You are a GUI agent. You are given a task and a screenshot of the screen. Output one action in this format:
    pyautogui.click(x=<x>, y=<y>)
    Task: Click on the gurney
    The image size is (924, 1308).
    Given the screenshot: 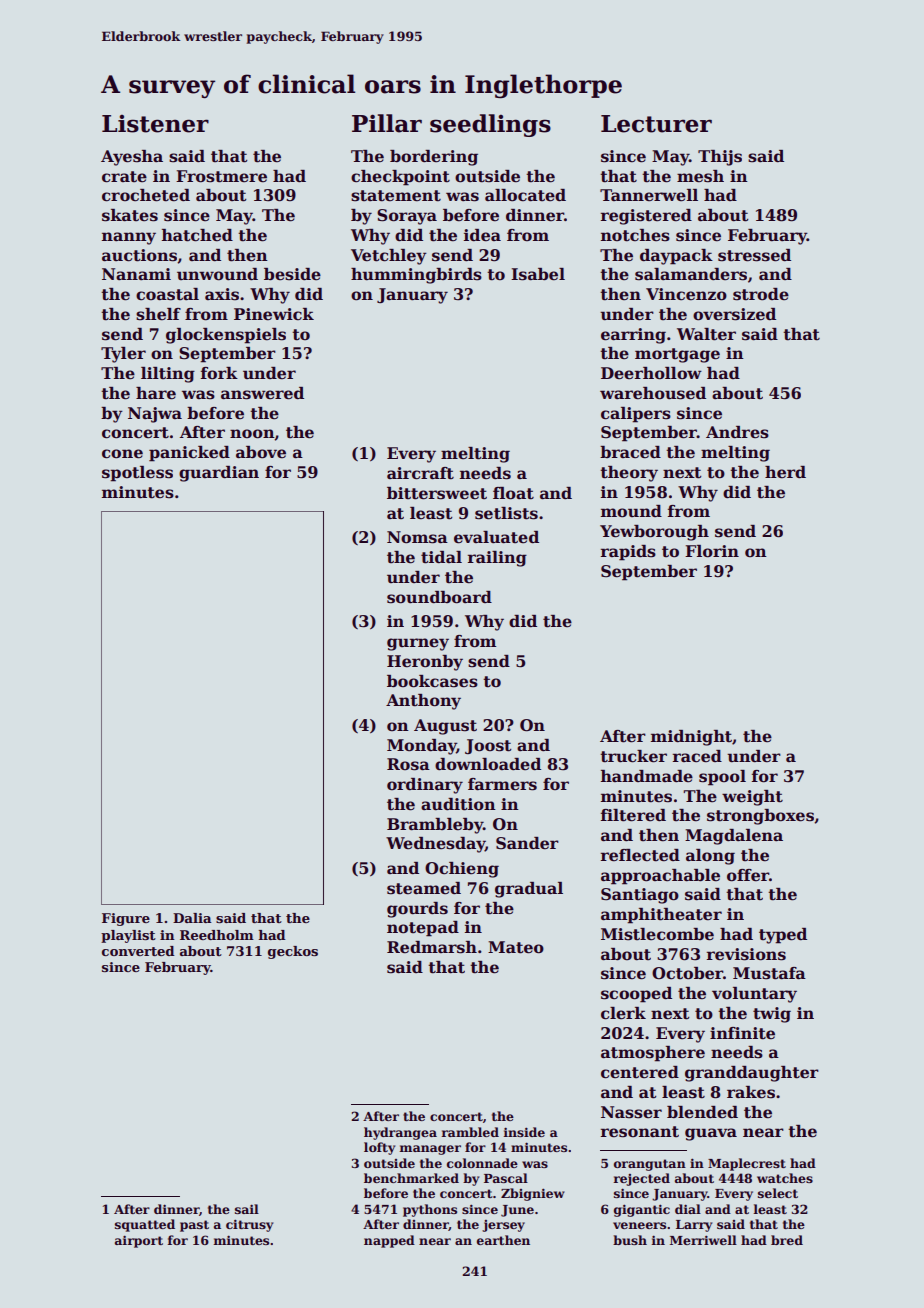 What is the action you would take?
    pyautogui.click(x=418, y=644)
